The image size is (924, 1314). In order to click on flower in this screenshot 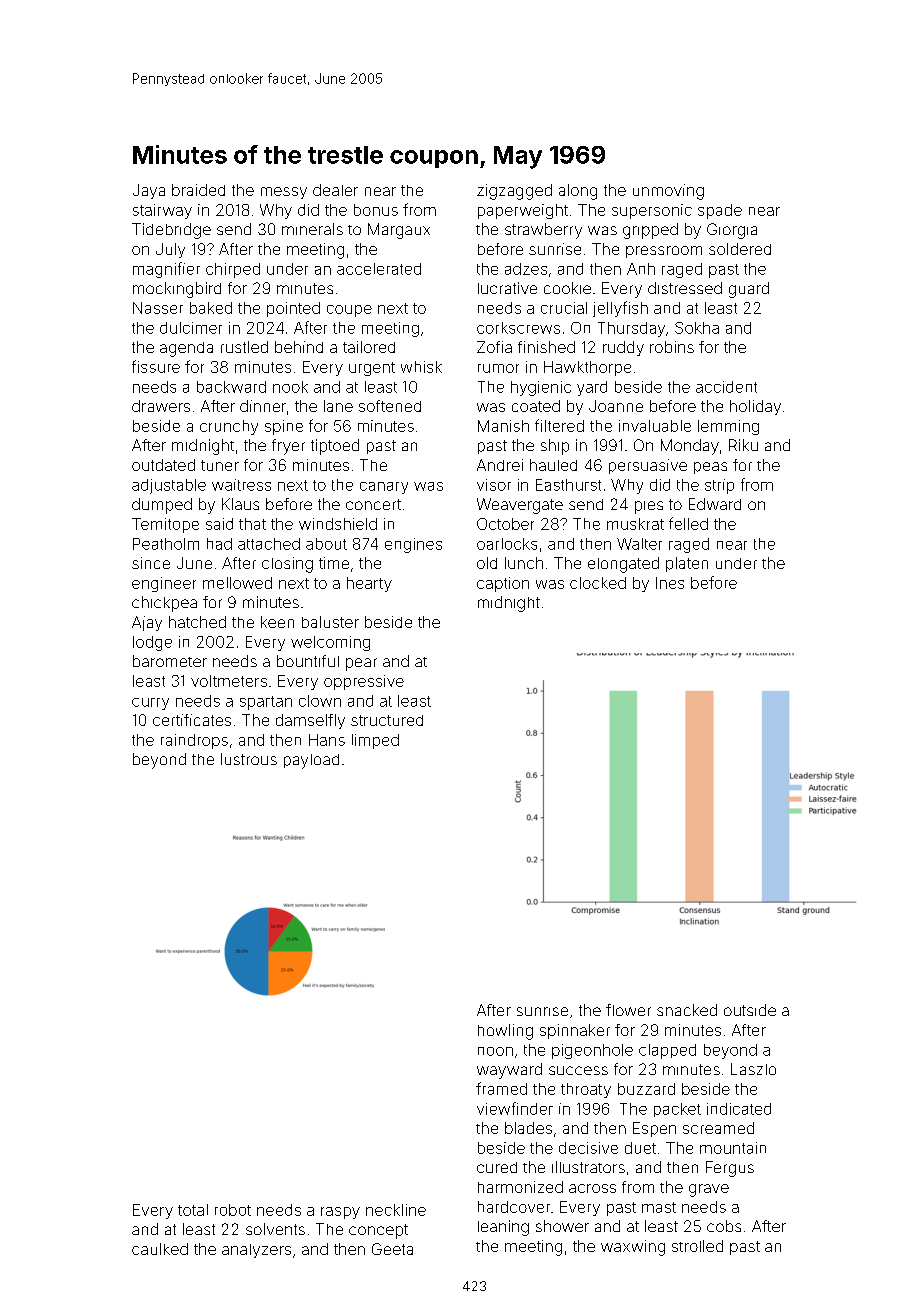, I will do `click(628, 1010)`.
